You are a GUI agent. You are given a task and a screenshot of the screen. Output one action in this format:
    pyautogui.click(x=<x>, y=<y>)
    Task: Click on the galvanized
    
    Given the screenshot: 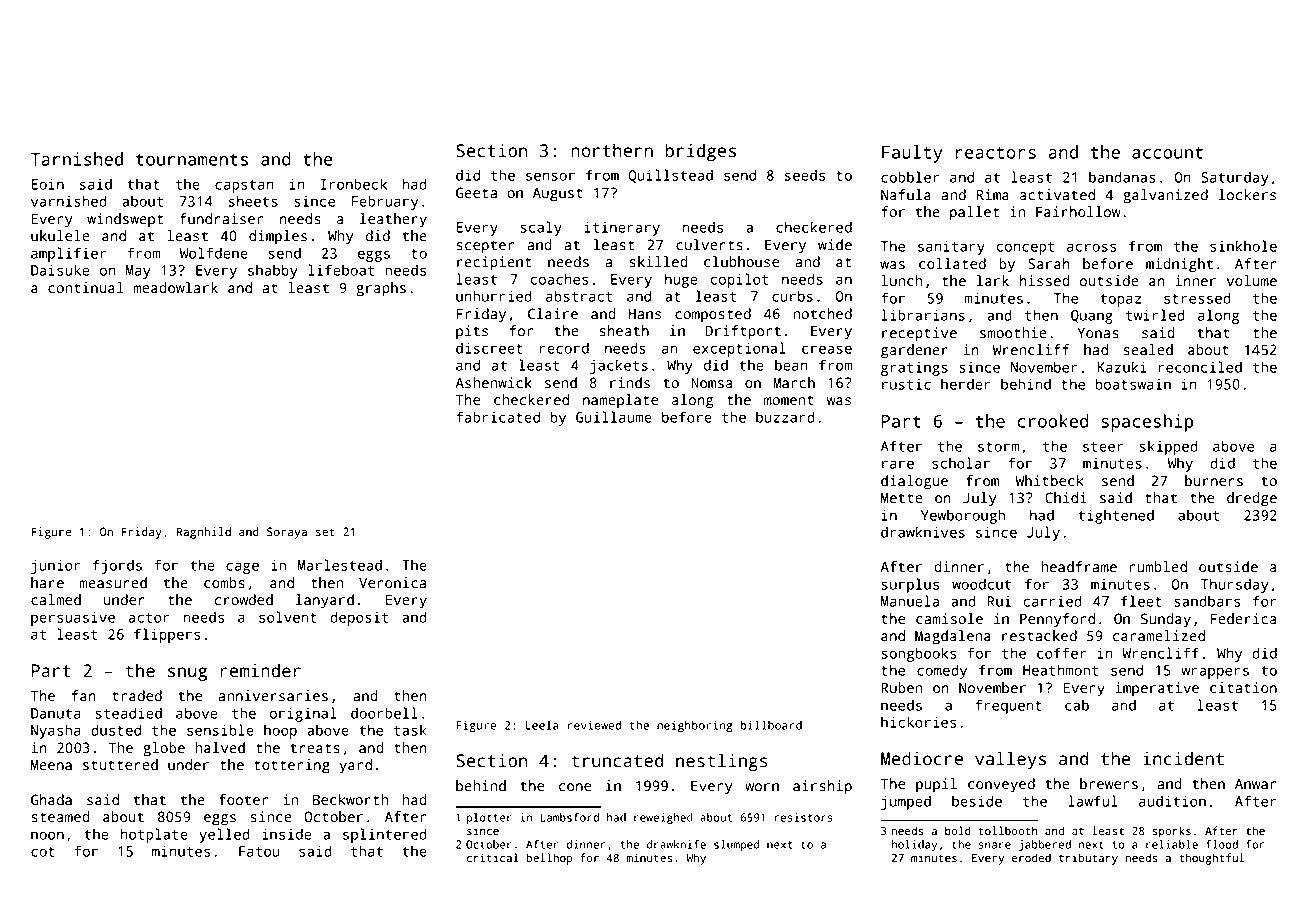 What is the action you would take?
    pyautogui.click(x=1165, y=196)
